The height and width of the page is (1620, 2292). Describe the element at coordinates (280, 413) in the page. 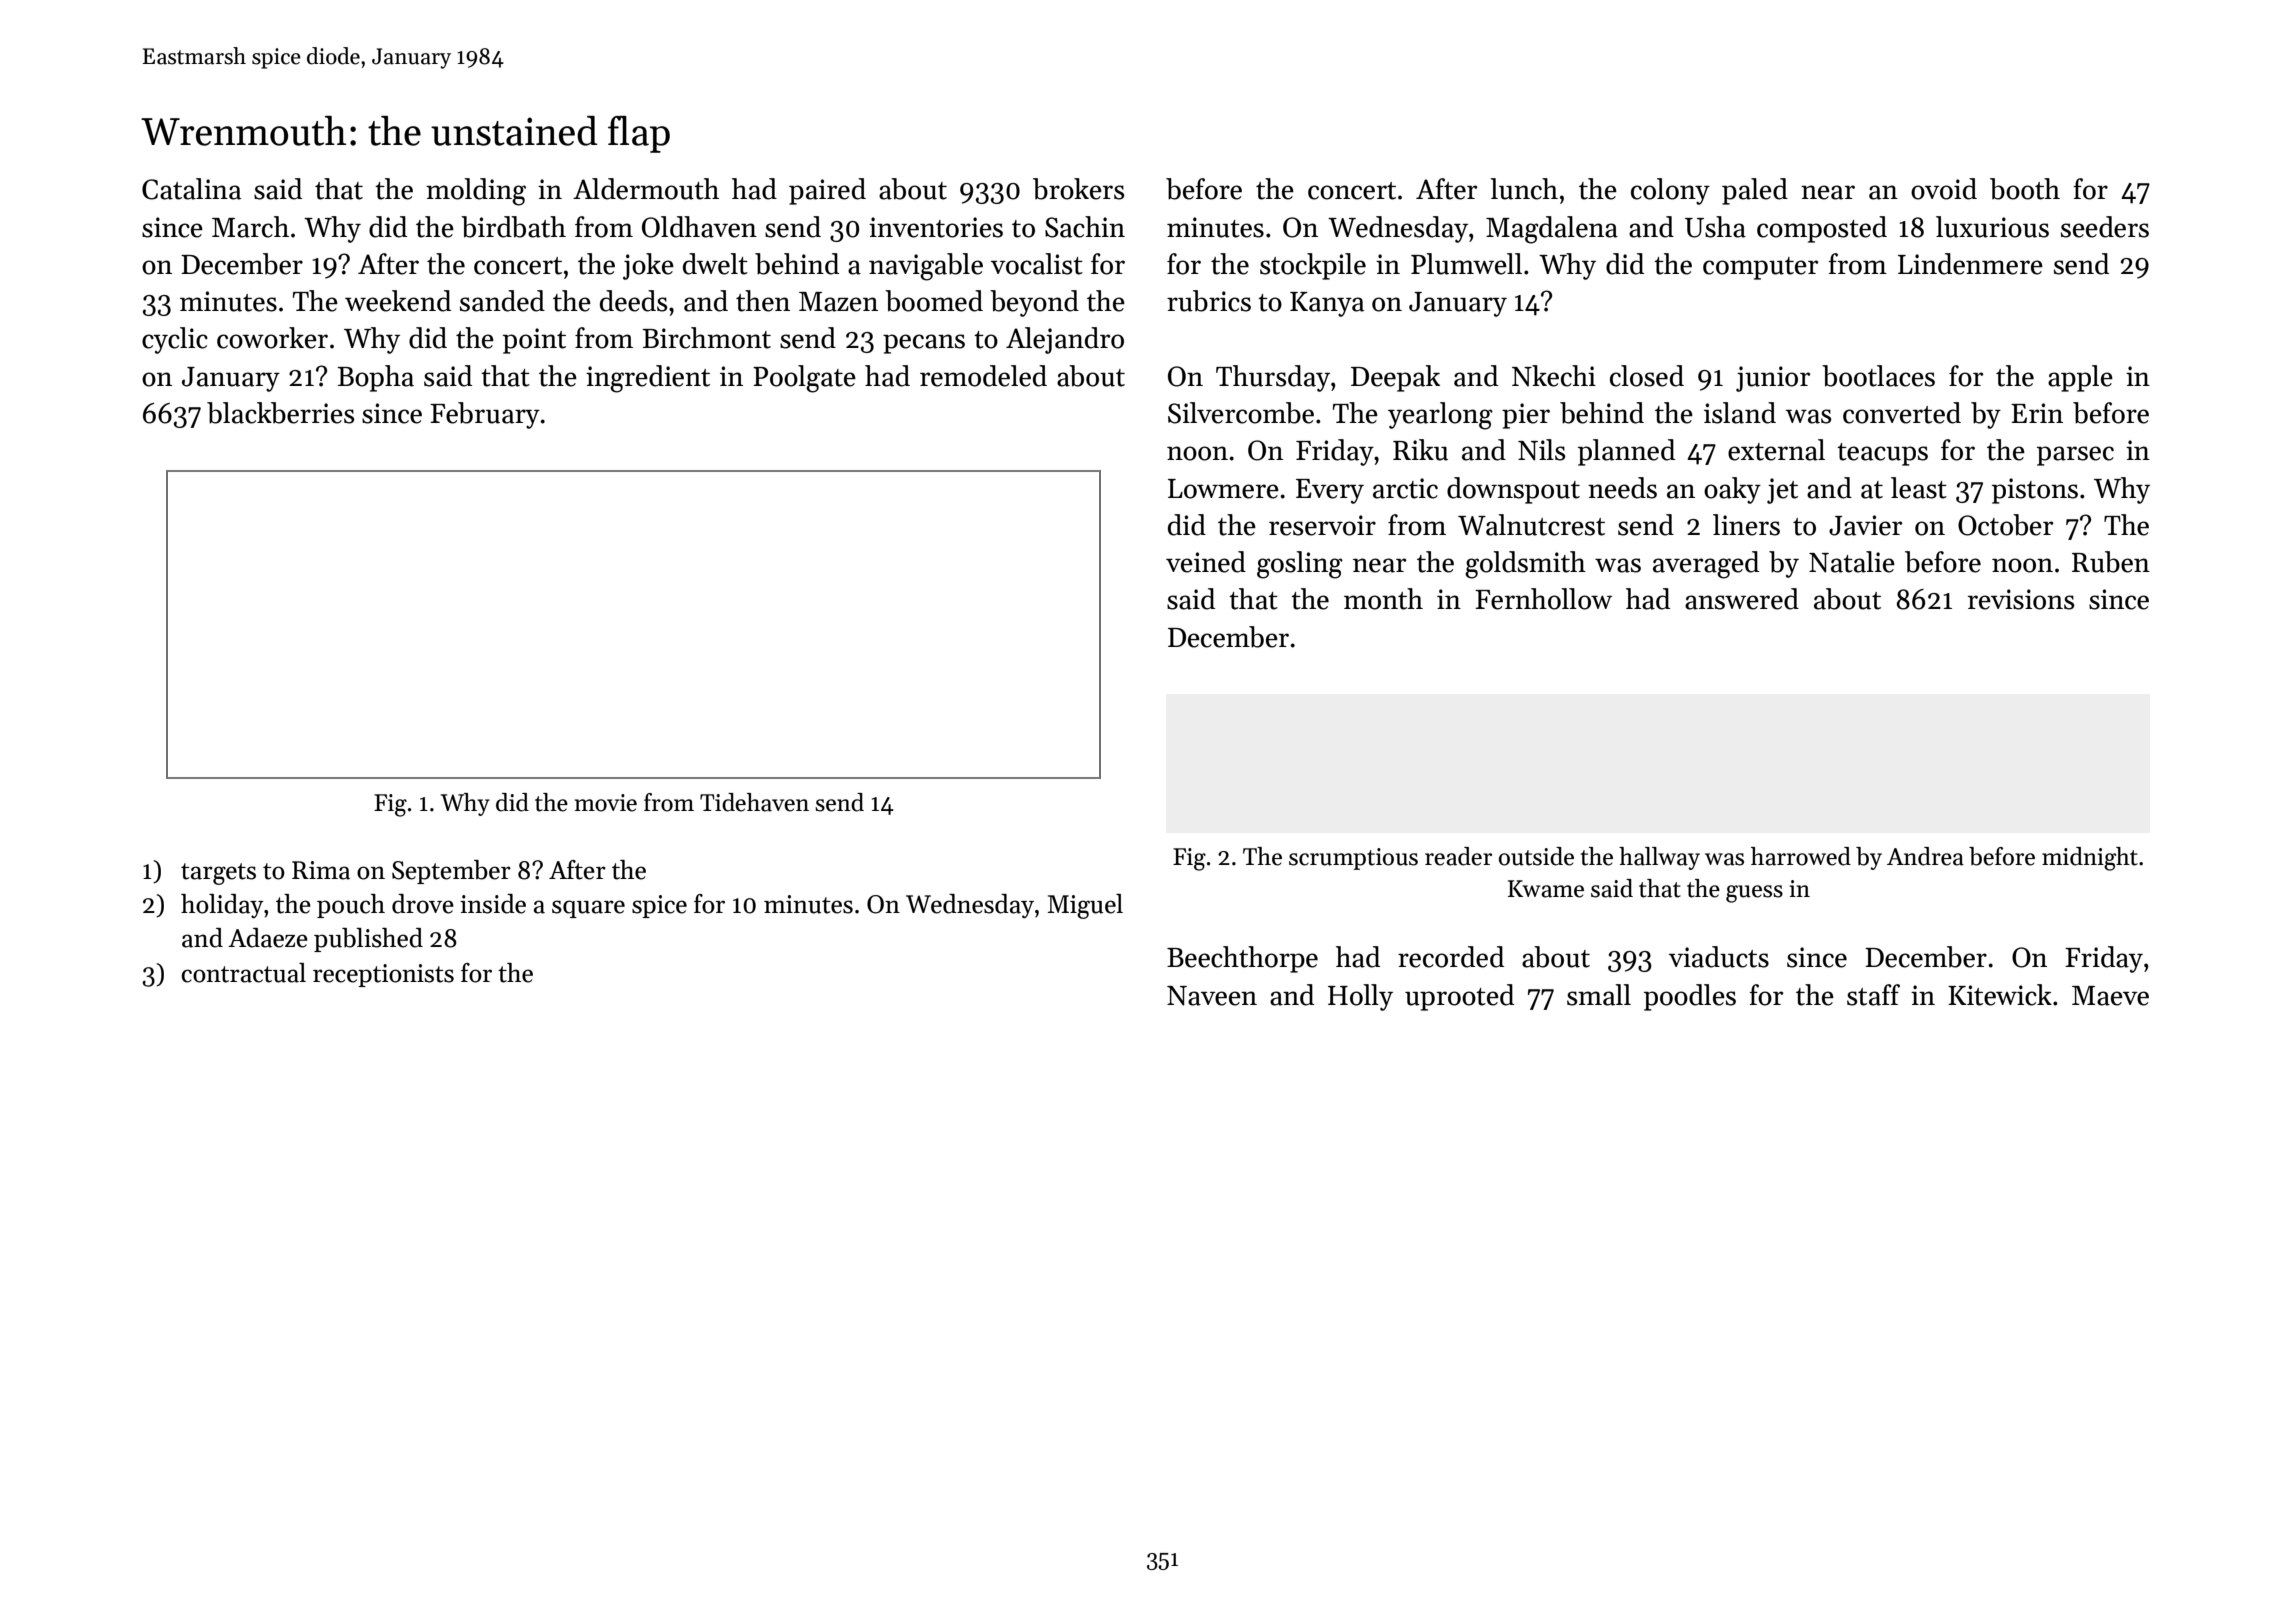

I see `blackberries` at that location.
